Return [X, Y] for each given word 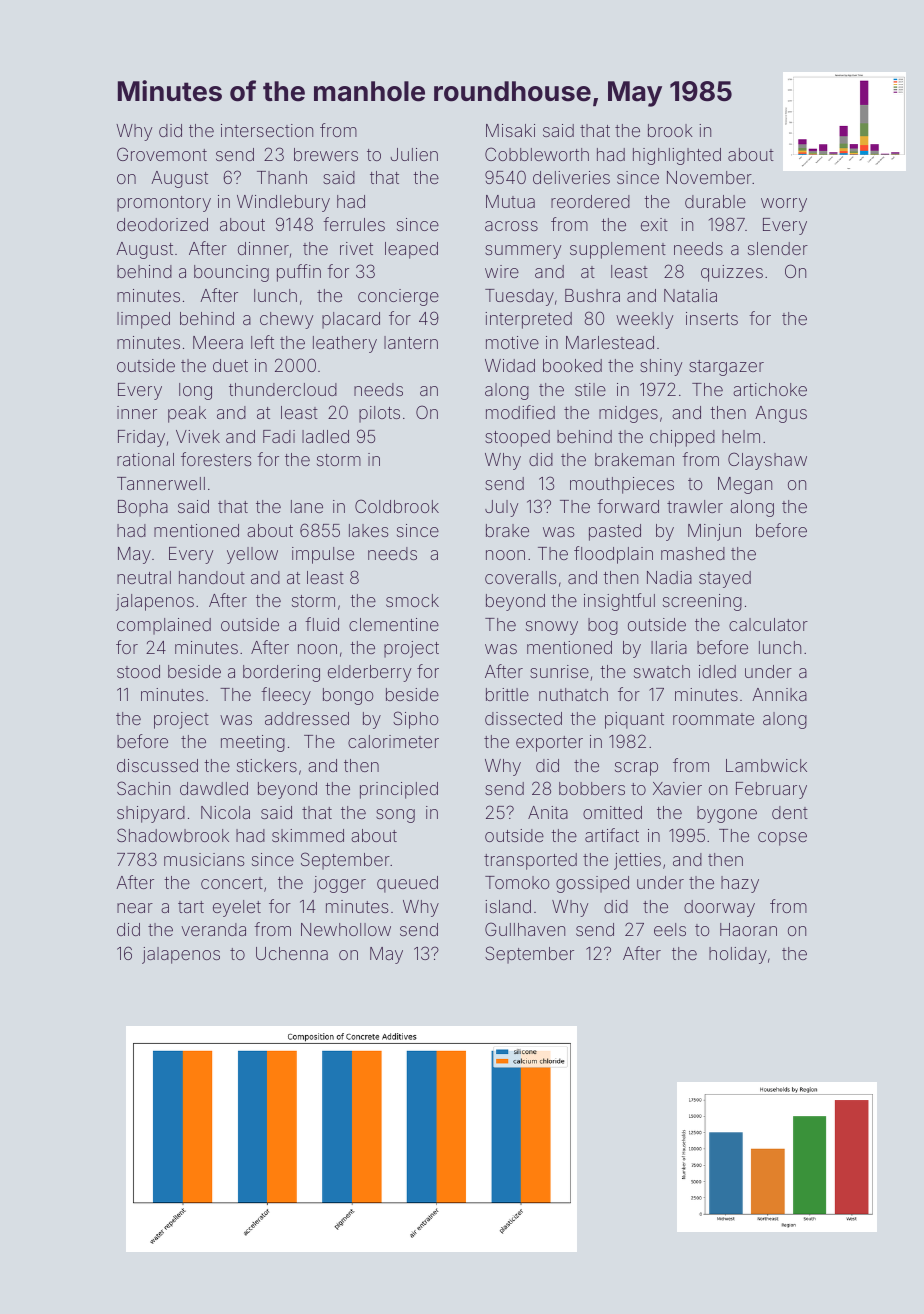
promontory [164, 204]
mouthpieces [622, 485]
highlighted [677, 156]
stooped [517, 438]
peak [187, 414]
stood [138, 671]
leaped [411, 250]
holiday [738, 955]
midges [628, 414]
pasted [615, 532]
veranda [213, 929]
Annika [779, 694]
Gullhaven [525, 929]
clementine [394, 624]
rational [145, 459]
